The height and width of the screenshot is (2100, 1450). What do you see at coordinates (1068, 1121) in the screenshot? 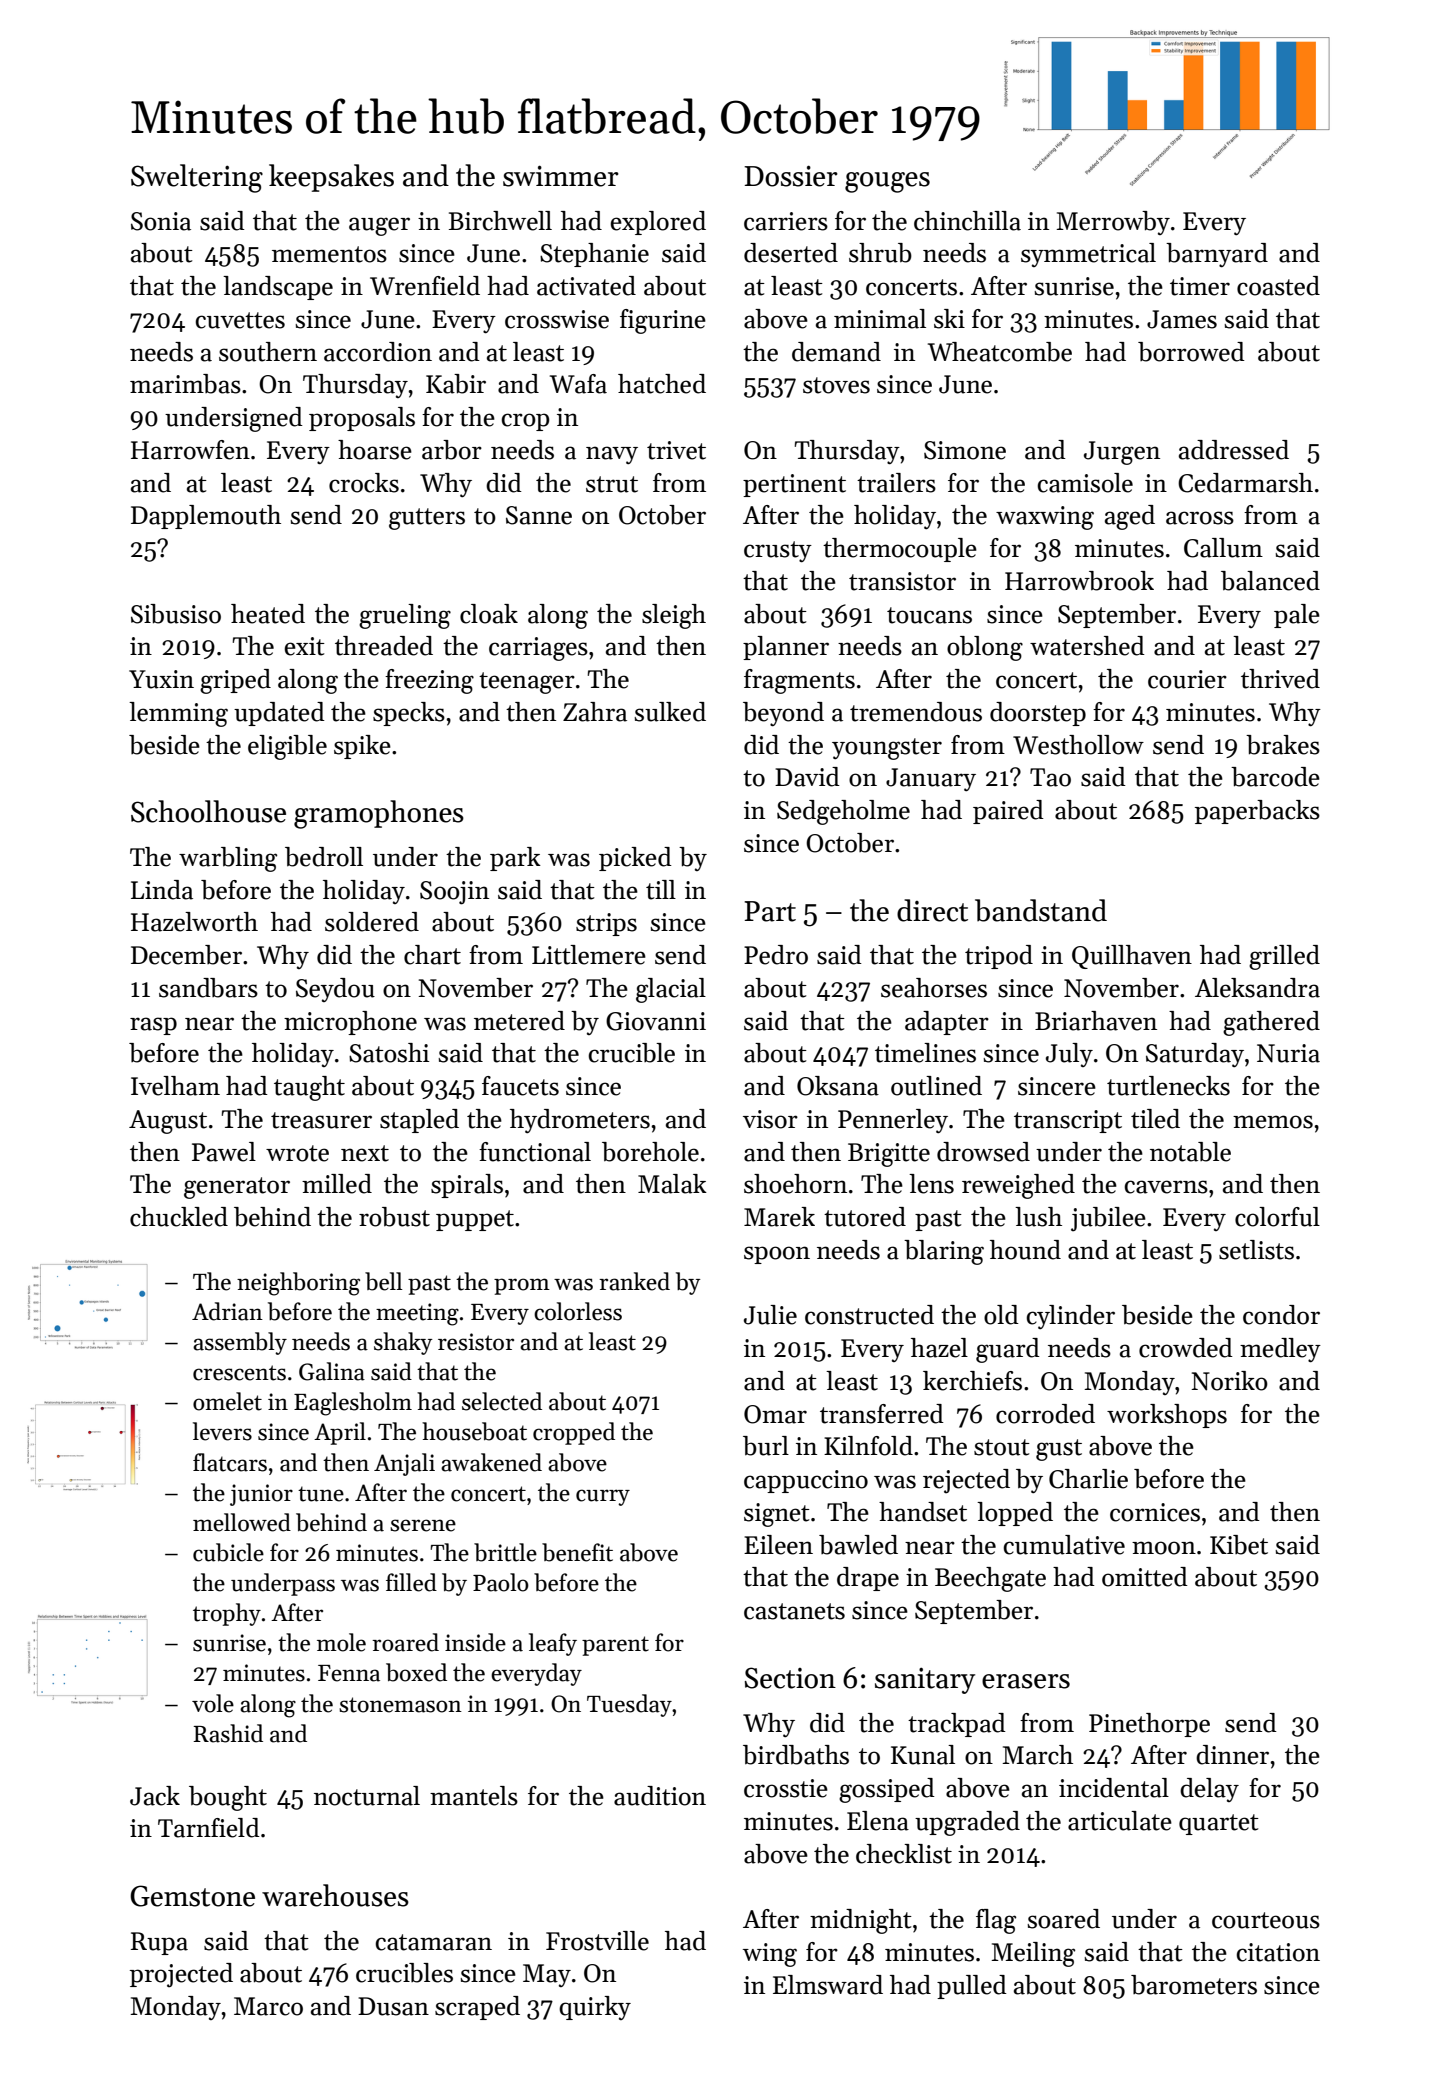
I see `transcript` at bounding box center [1068, 1121].
